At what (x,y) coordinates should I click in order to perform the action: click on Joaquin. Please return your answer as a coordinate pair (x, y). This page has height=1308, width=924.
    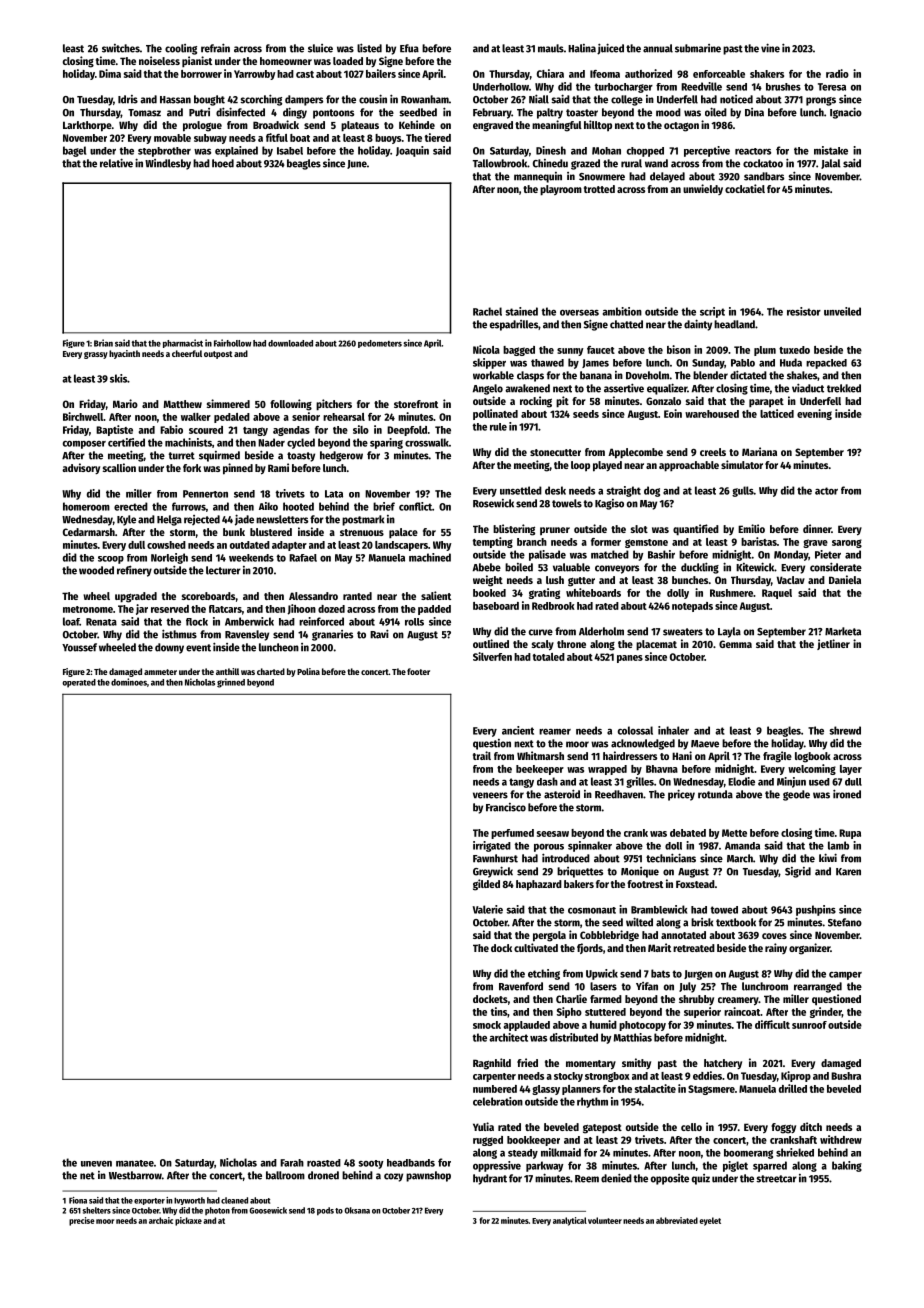
    Looking at the image, I should click on (412, 151).
